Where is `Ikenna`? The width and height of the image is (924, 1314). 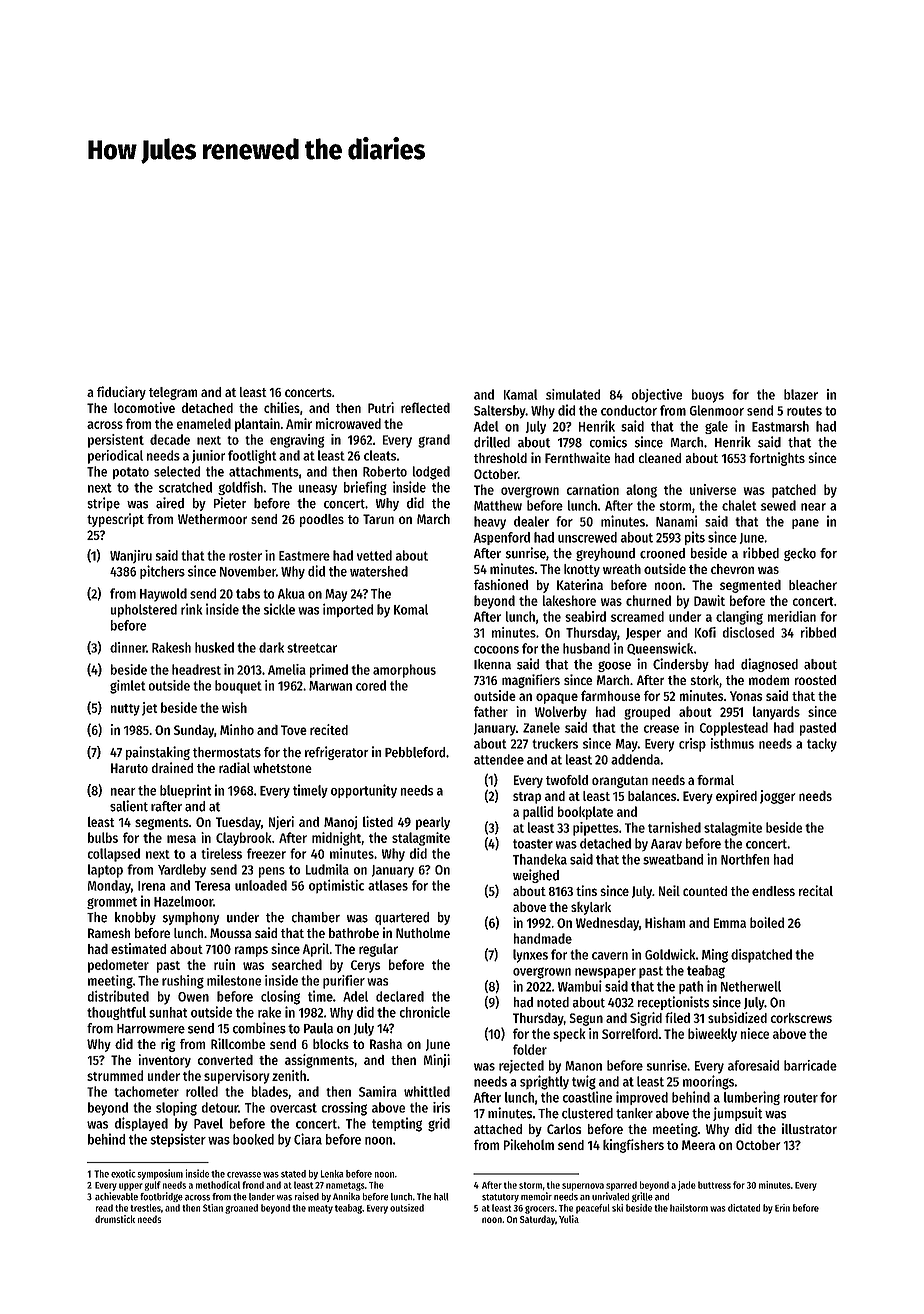 Ikenna is located at coordinates (492, 664).
